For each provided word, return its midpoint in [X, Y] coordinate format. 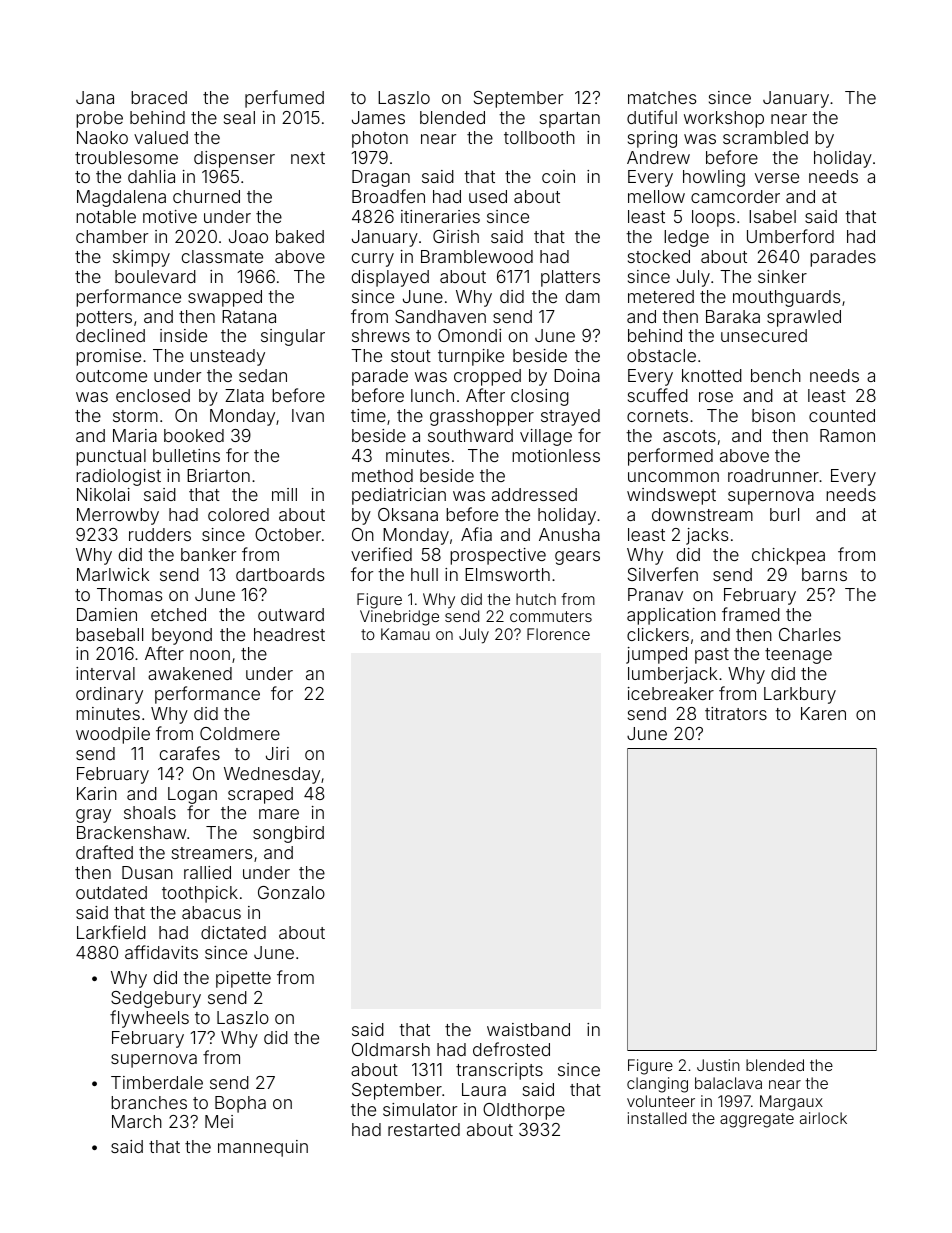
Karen [823, 713]
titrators [736, 713]
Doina [577, 375]
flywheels [149, 1019]
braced [159, 97]
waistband [528, 1029]
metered [661, 296]
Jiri [277, 753]
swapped [225, 298]
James [378, 117]
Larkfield [111, 932]
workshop [724, 119]
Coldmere [240, 733]
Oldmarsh [391, 1049]
